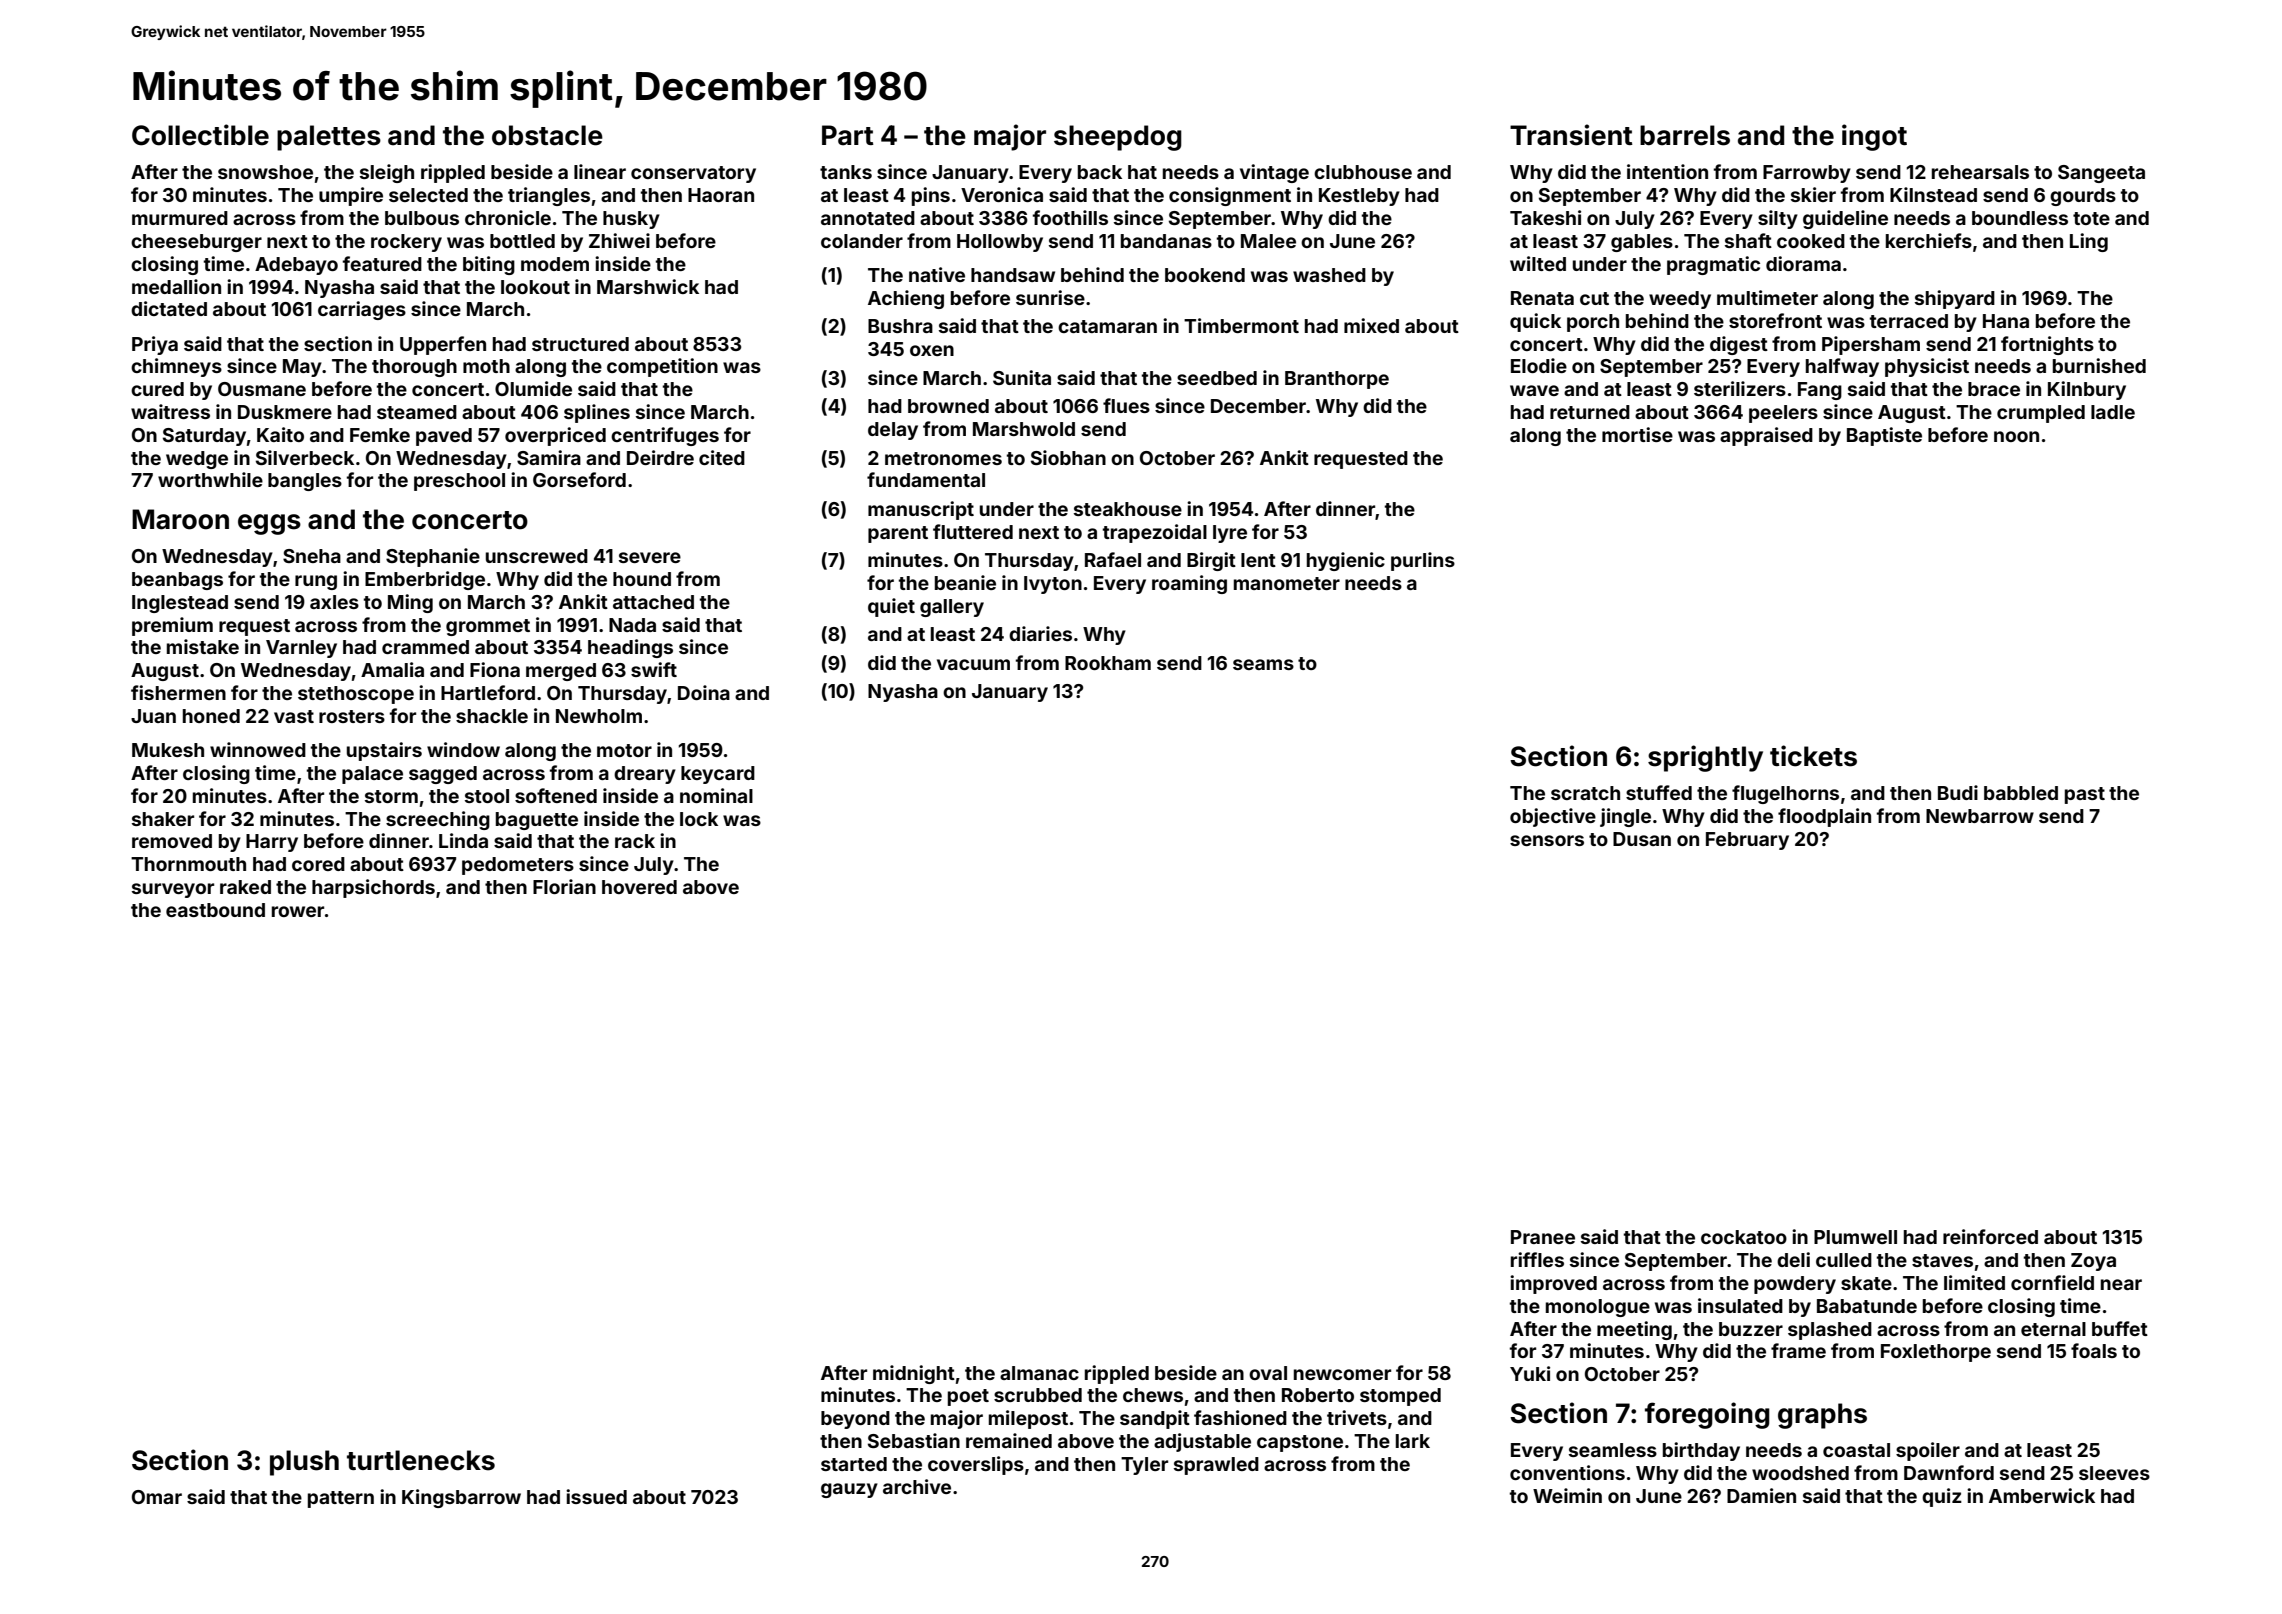 The image size is (2282, 1614). Describe the element at coordinates (200, 135) in the page. I see `Collectible` at that location.
